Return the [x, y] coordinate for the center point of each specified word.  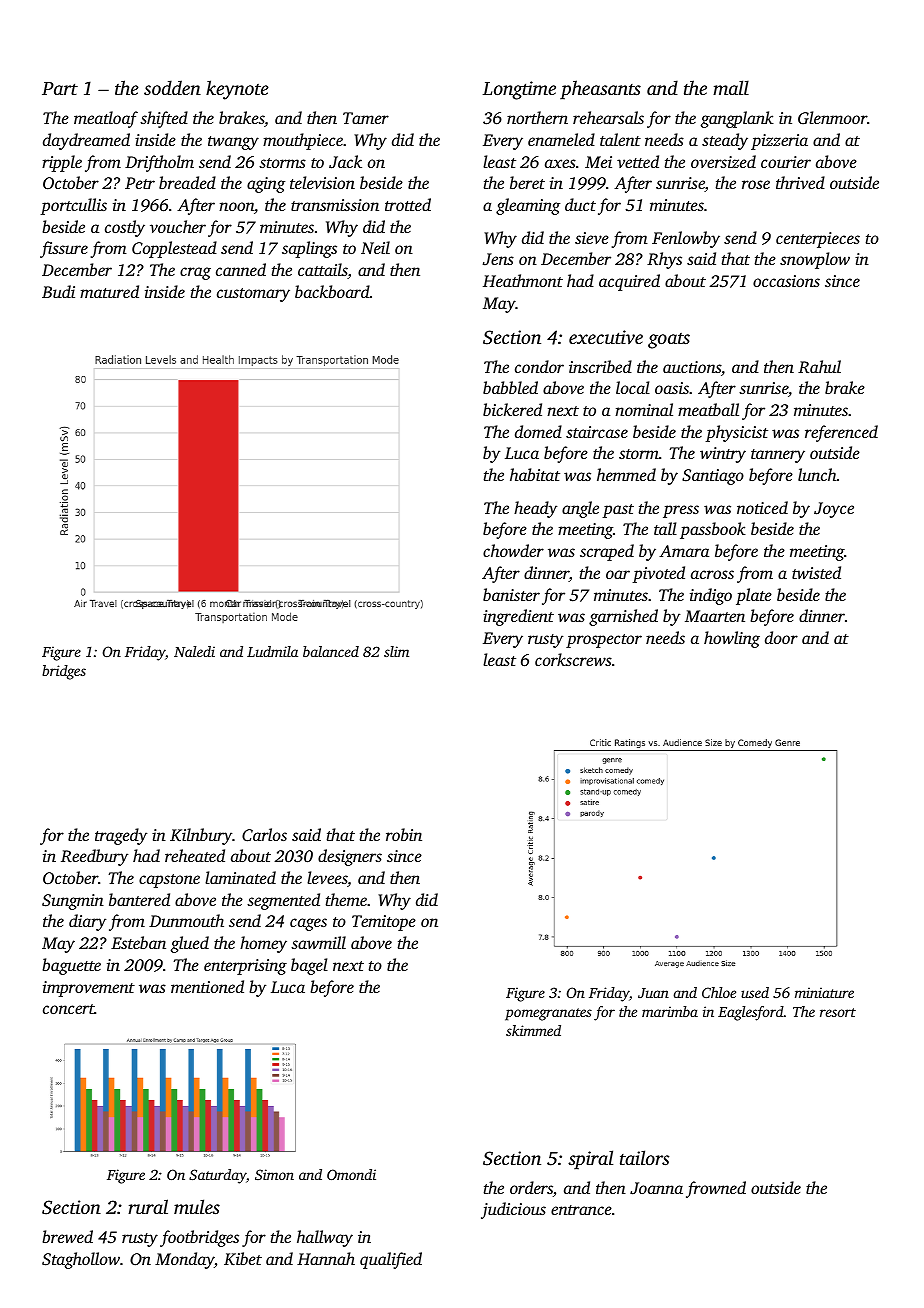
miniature [824, 992]
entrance [581, 1210]
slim [396, 651]
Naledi [194, 651]
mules [197, 1206]
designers [350, 857]
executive [606, 337]
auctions [692, 367]
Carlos [264, 835]
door [781, 637]
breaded [187, 182]
